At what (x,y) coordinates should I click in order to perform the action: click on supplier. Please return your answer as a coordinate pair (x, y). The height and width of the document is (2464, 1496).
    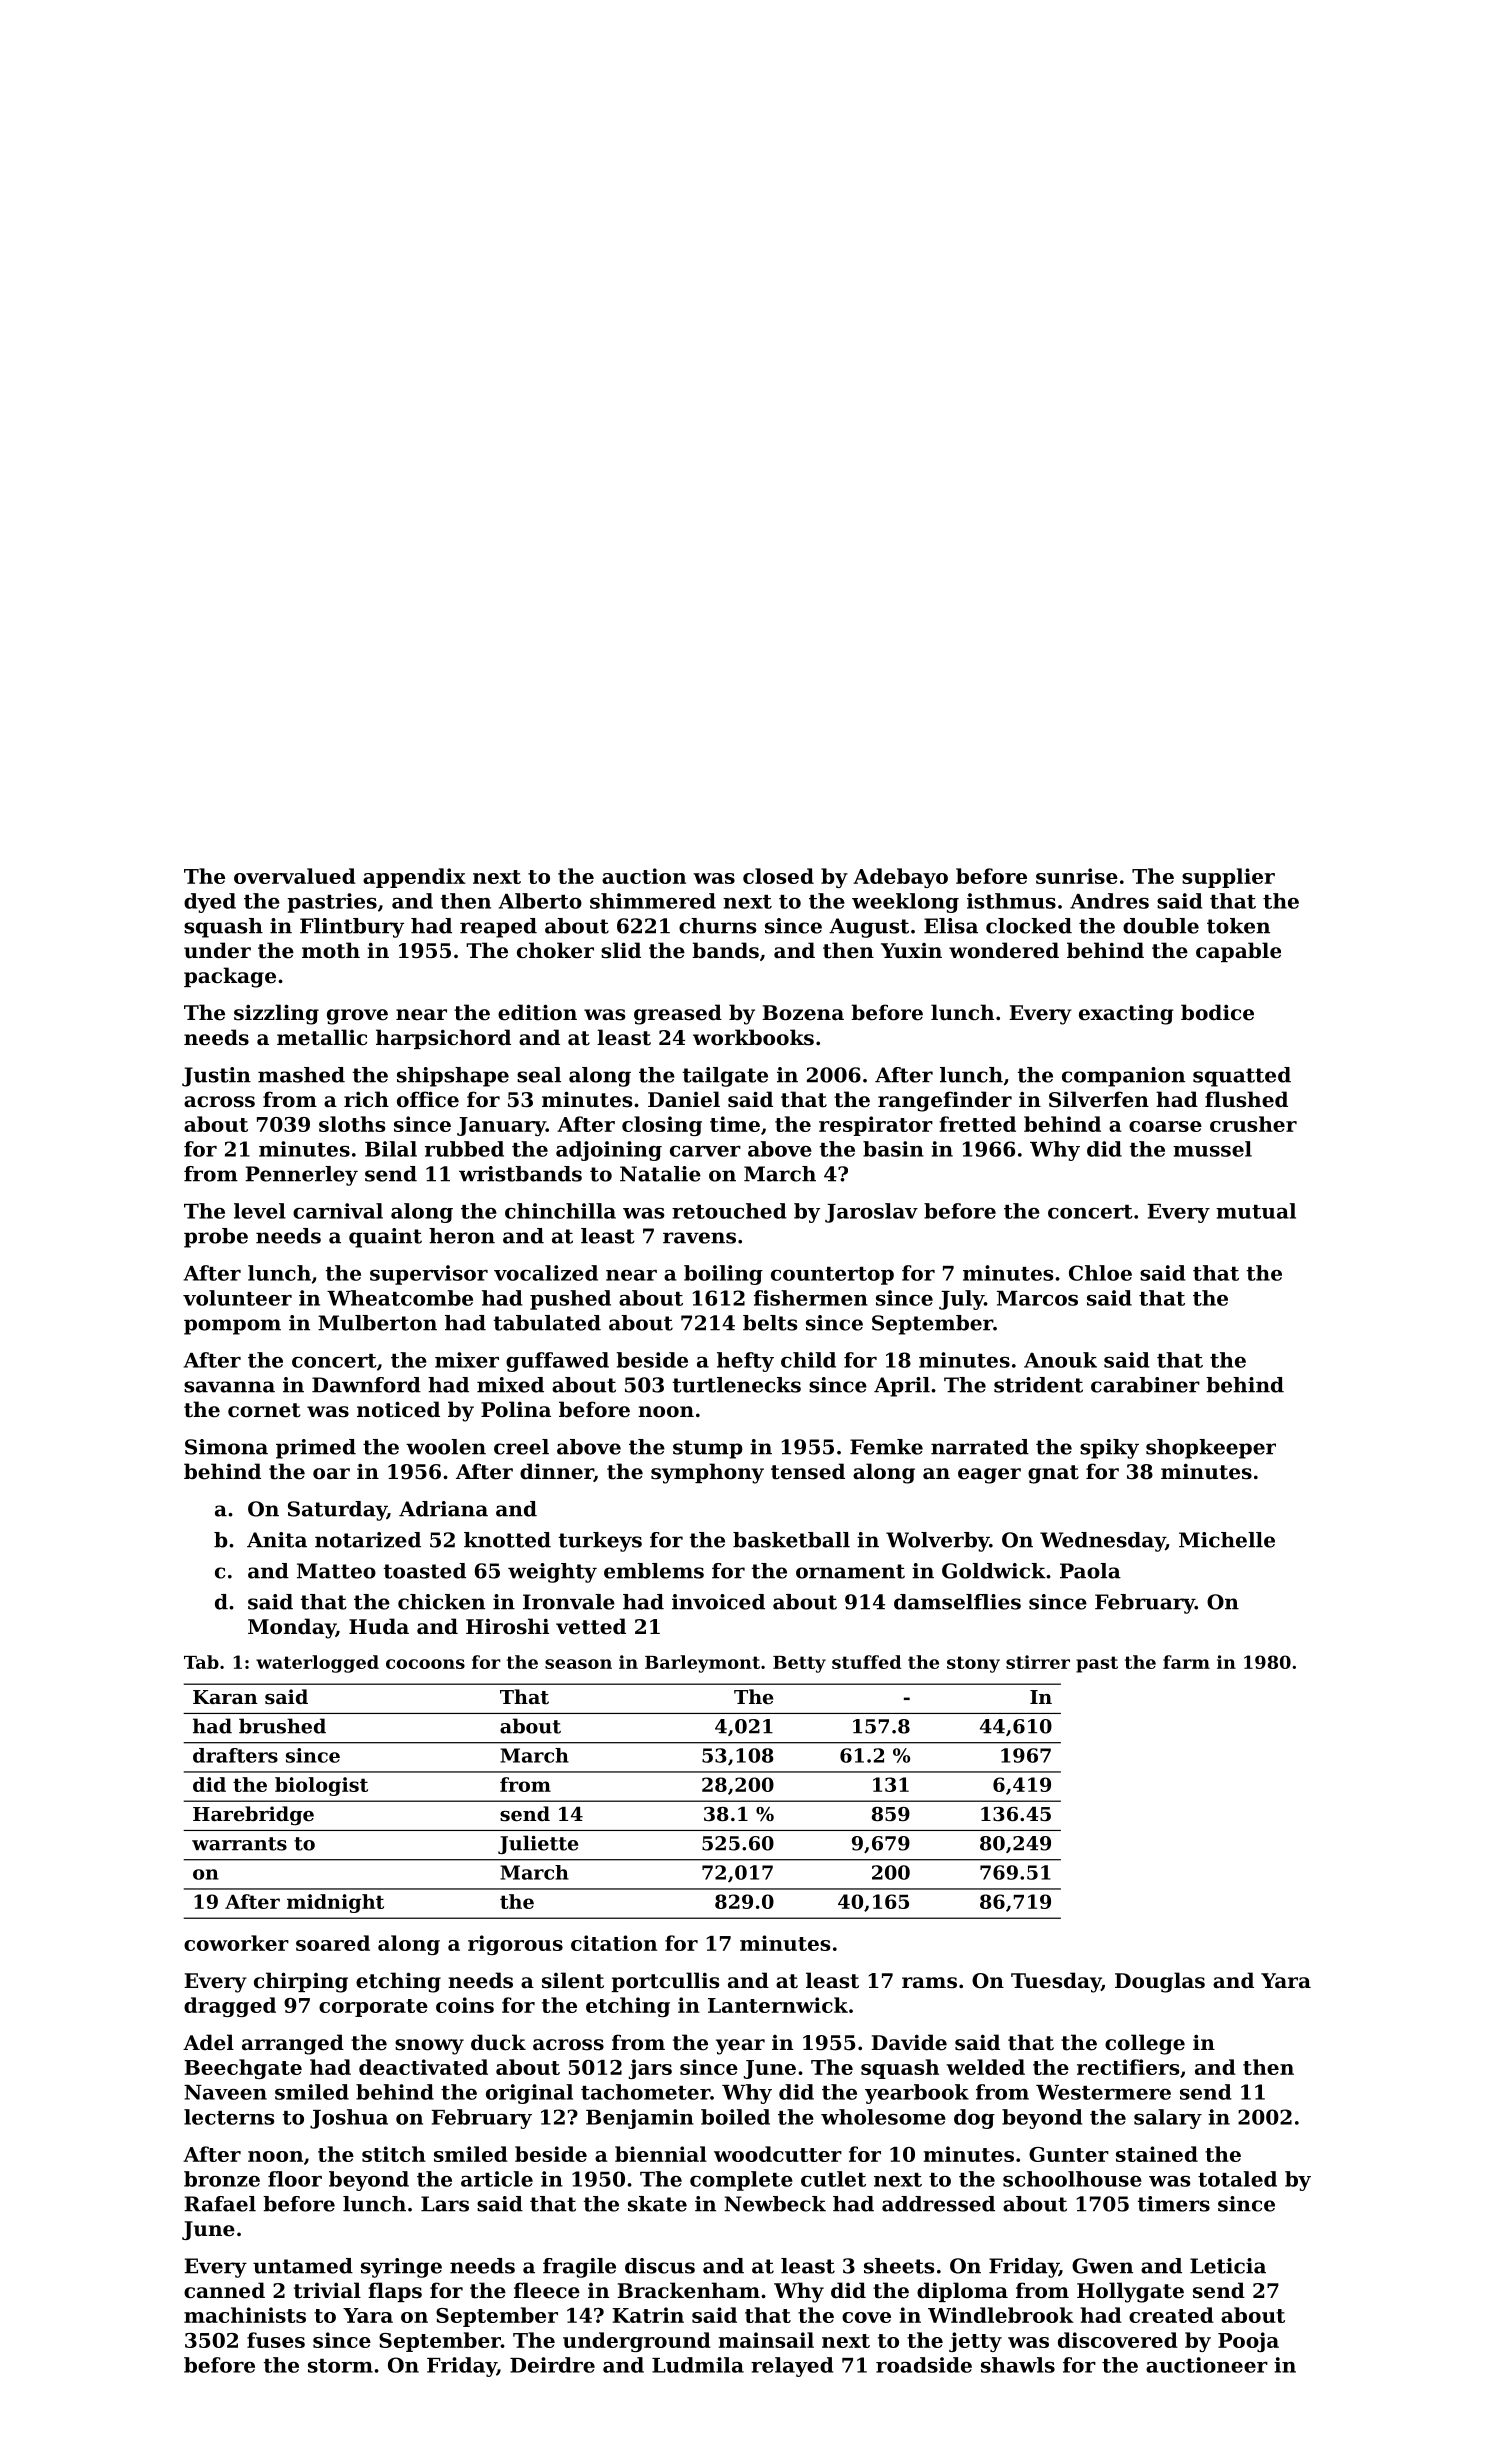
    Looking at the image, I should click on (1228, 878).
